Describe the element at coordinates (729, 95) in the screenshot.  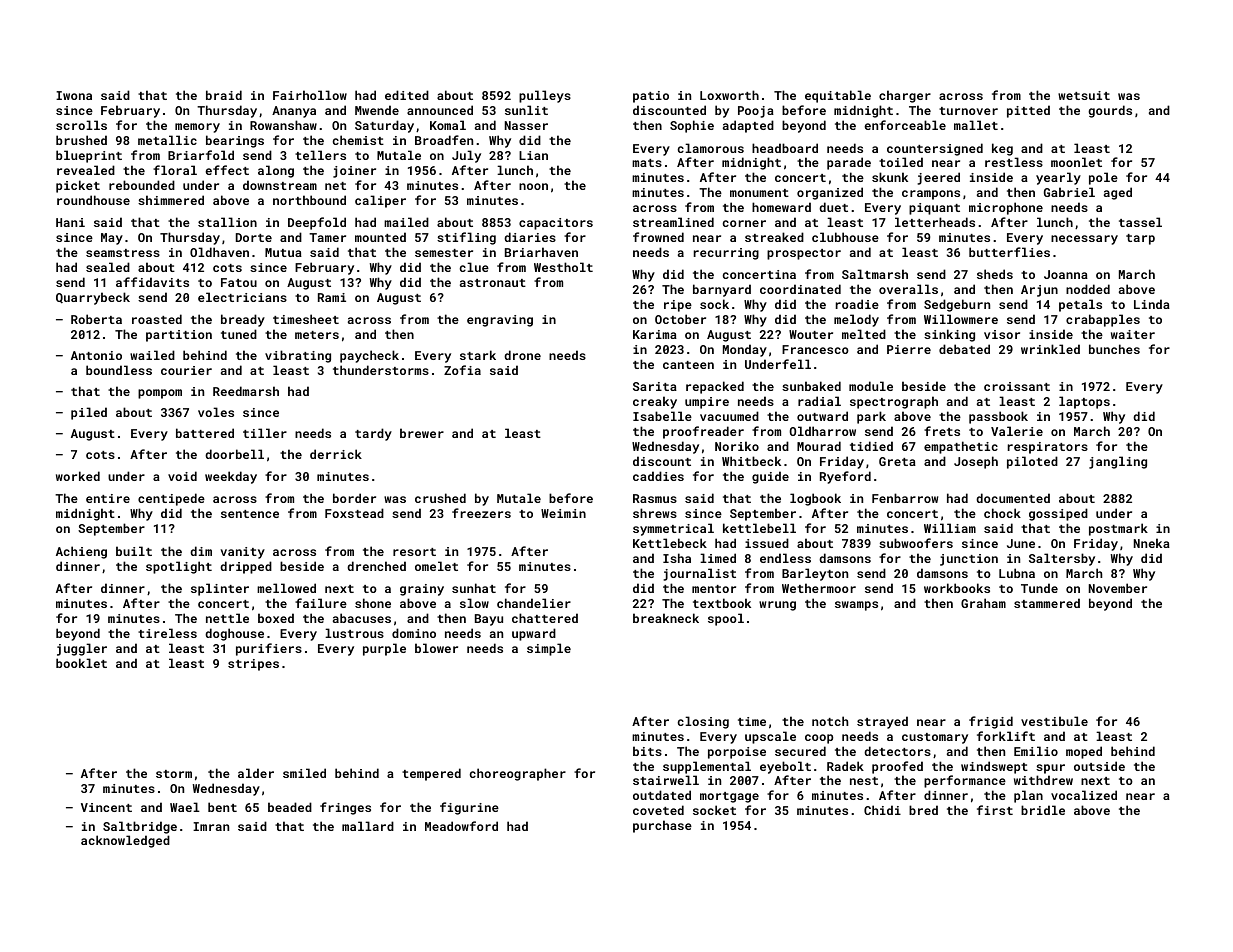
I see `Loxworth` at that location.
